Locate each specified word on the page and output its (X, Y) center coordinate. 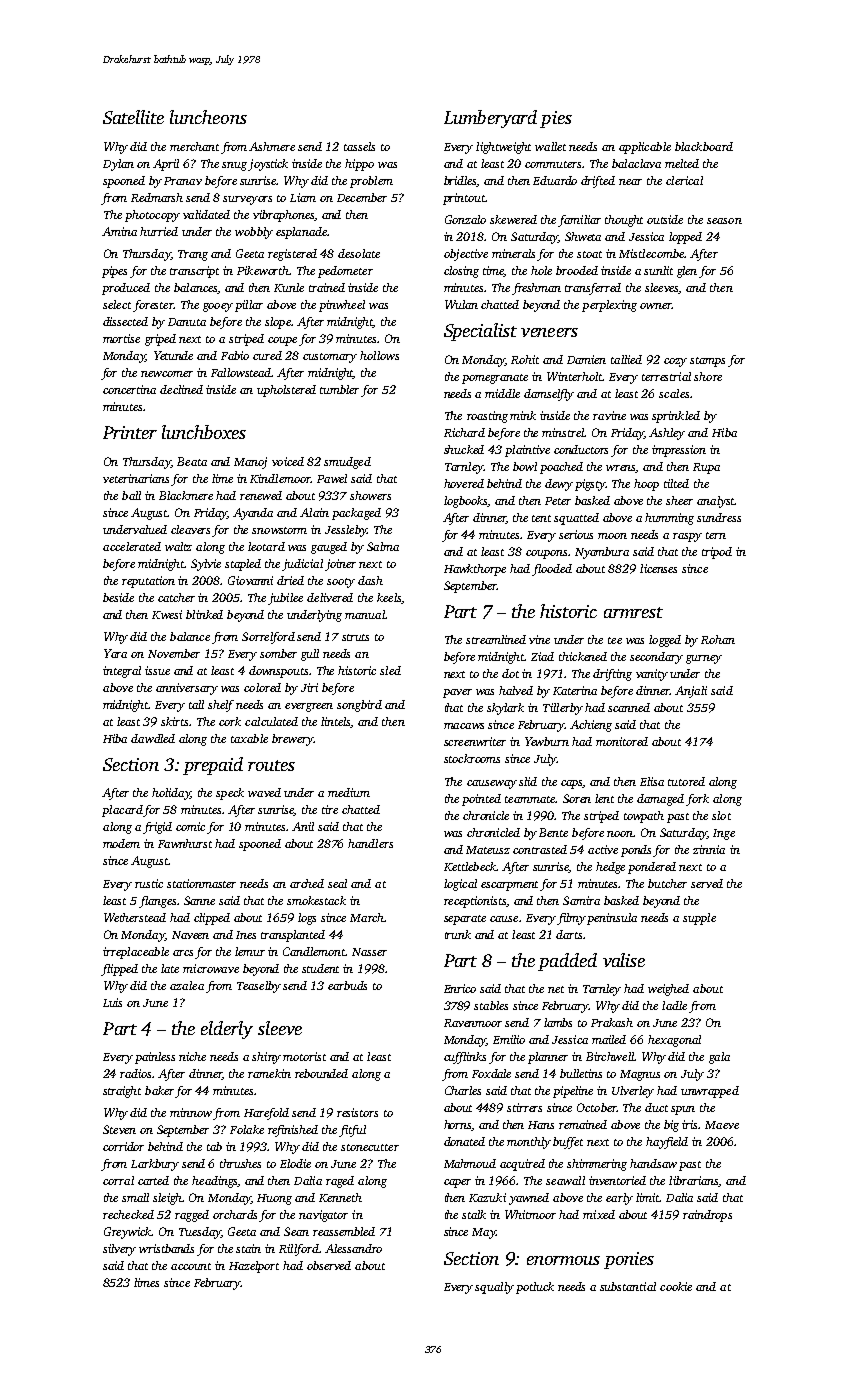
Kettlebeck (470, 866)
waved (264, 792)
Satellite (133, 117)
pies (556, 119)
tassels (359, 146)
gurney (704, 659)
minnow (191, 1112)
